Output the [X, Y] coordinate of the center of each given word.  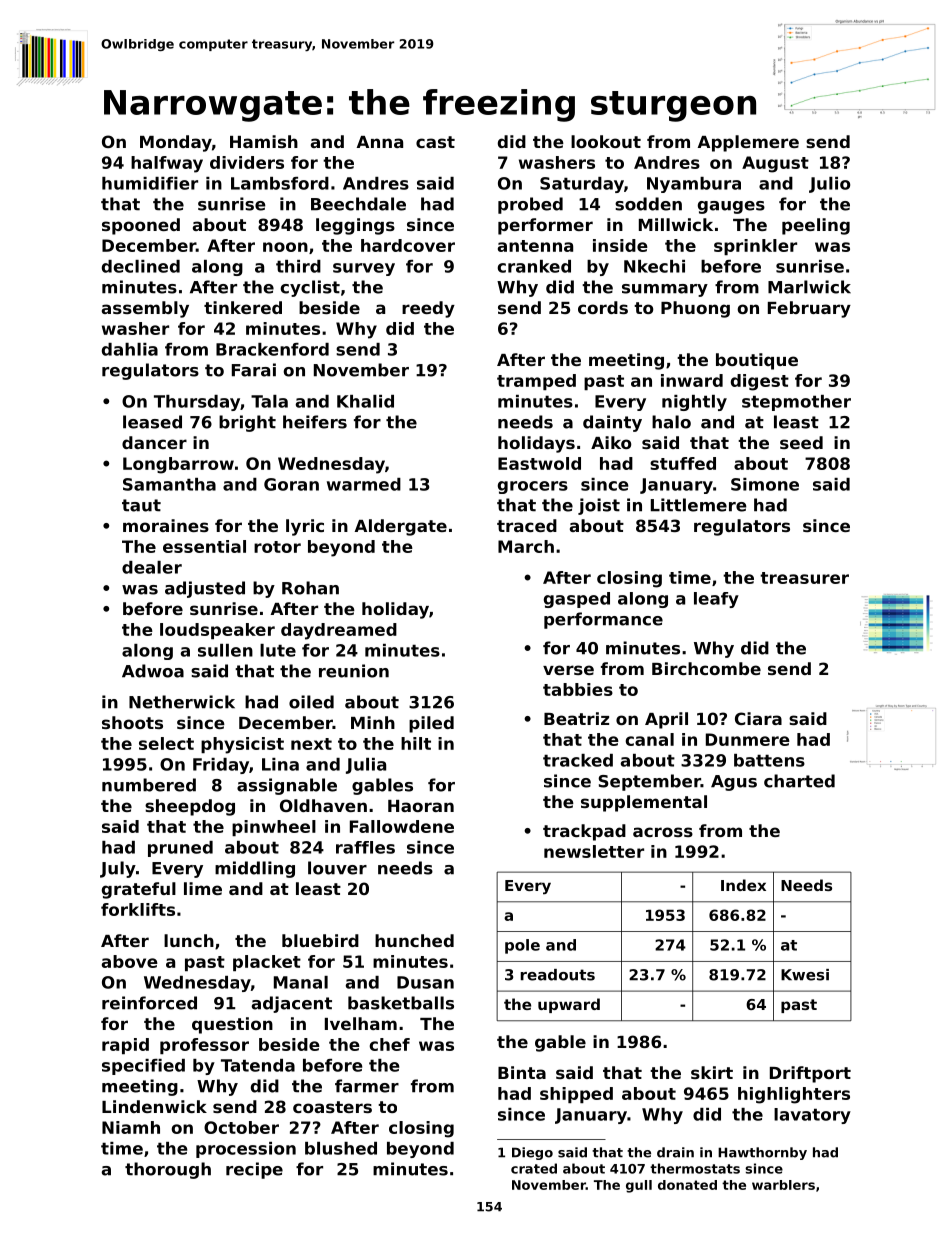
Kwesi [805, 975]
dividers [247, 162]
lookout [606, 141]
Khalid [365, 401]
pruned [180, 849]
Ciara [758, 718]
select [166, 743]
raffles [365, 847]
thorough [168, 1170]
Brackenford [272, 349]
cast [435, 142]
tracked [578, 760]
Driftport [810, 1074]
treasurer [804, 578]
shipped [576, 1095]
